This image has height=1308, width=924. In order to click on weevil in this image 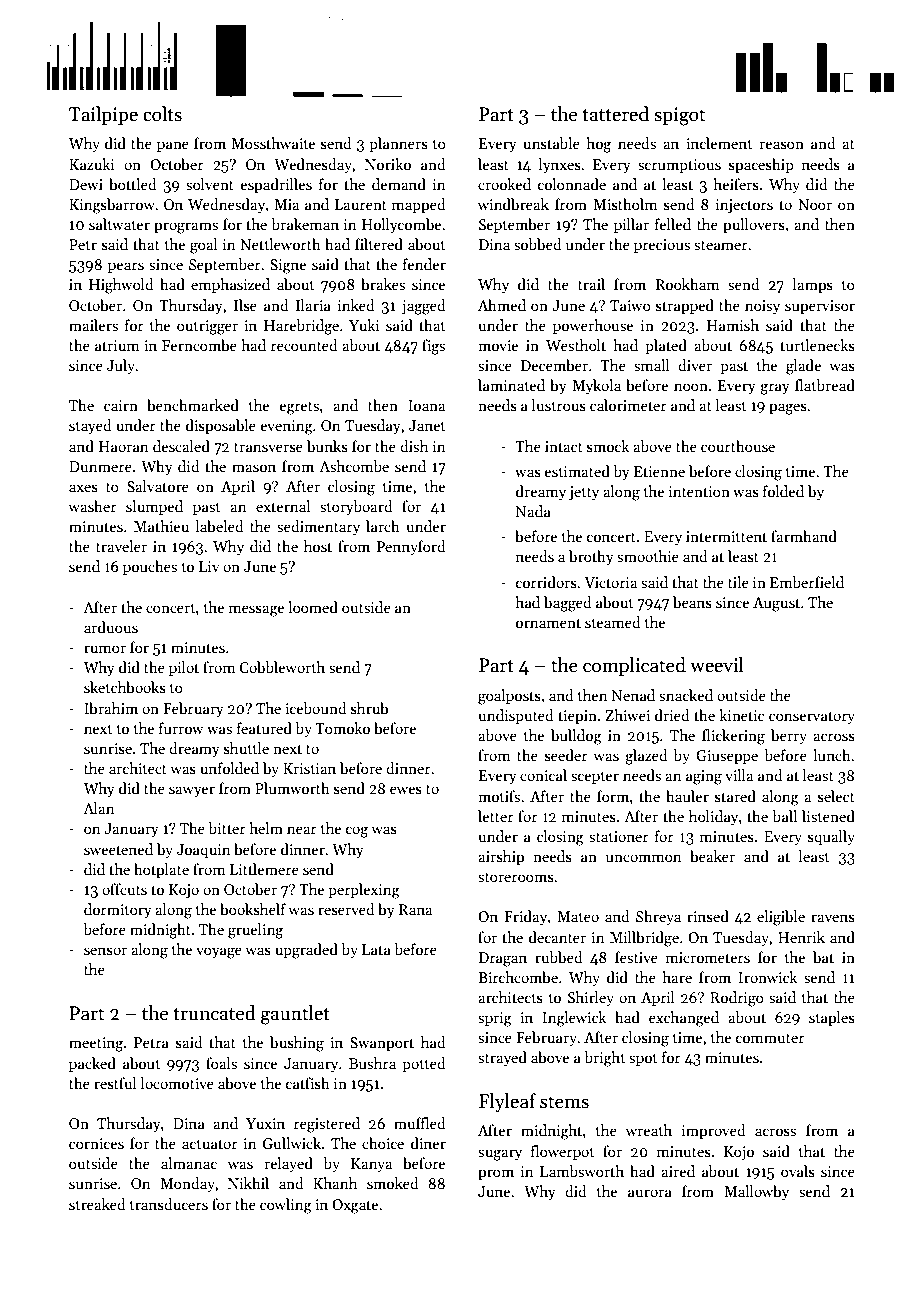, I will do `click(717, 665)`.
